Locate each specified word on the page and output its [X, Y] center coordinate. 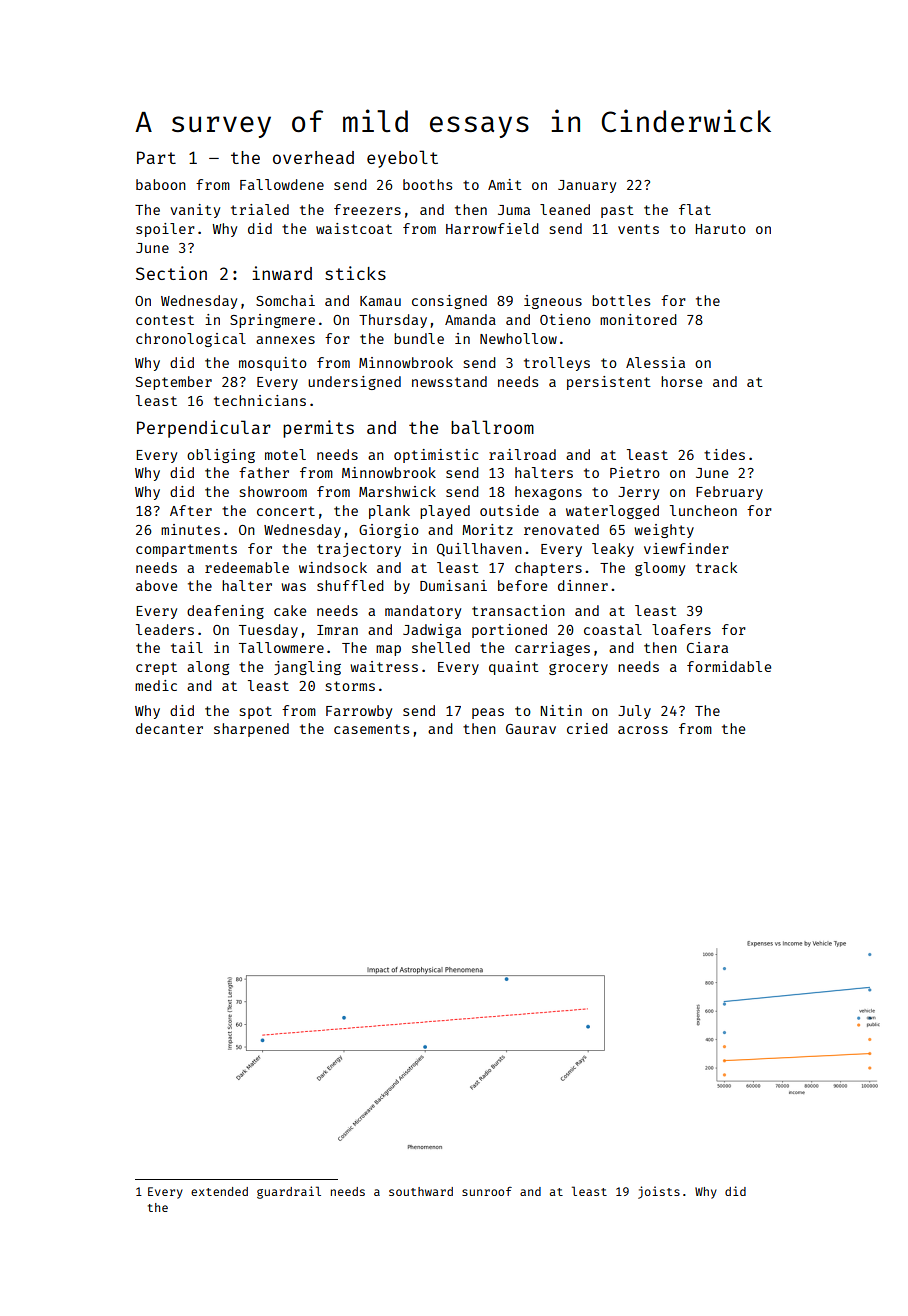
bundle [419, 338]
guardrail [289, 1192]
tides [724, 454]
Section [171, 273]
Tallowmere [281, 647]
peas [488, 713]
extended [219, 1191]
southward [421, 1191]
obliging [221, 456]
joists [659, 1192]
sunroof [487, 1191]
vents [638, 229]
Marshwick [397, 491]
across [643, 730]
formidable [729, 666]
